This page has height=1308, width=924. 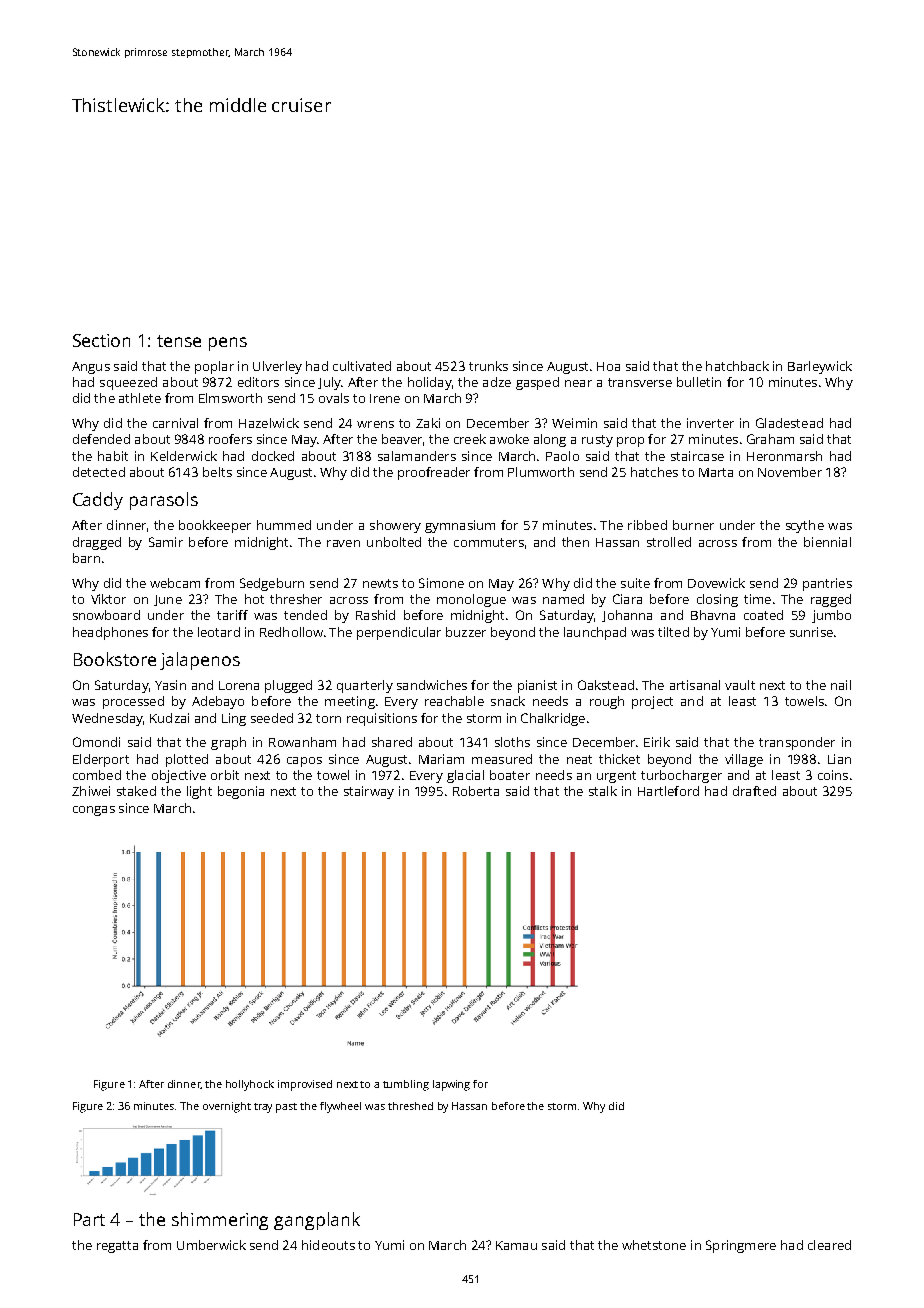 What do you see at coordinates (97, 775) in the page?
I see `combed` at bounding box center [97, 775].
